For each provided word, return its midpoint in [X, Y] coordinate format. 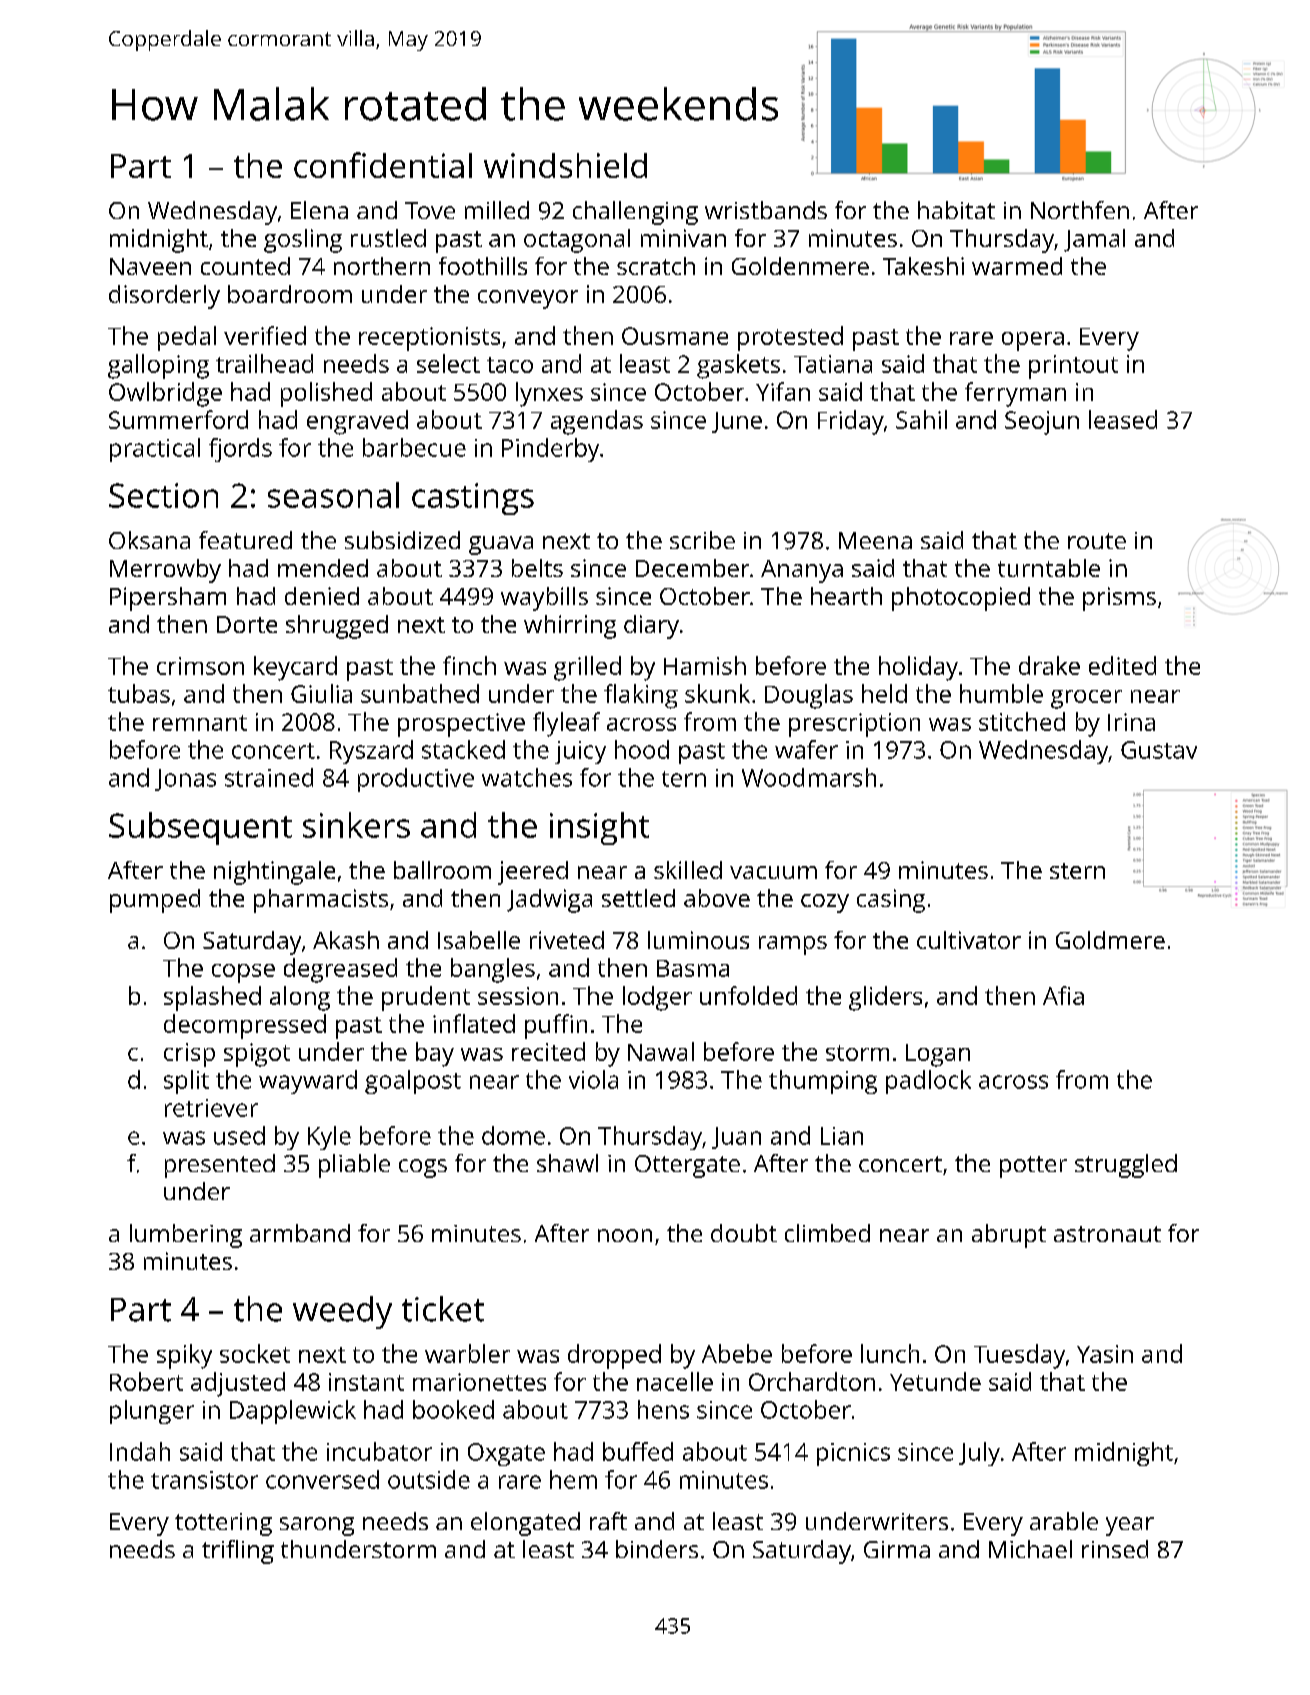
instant [366, 1382]
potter [1033, 1167]
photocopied [961, 599]
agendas [597, 422]
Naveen [150, 266]
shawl [567, 1163]
